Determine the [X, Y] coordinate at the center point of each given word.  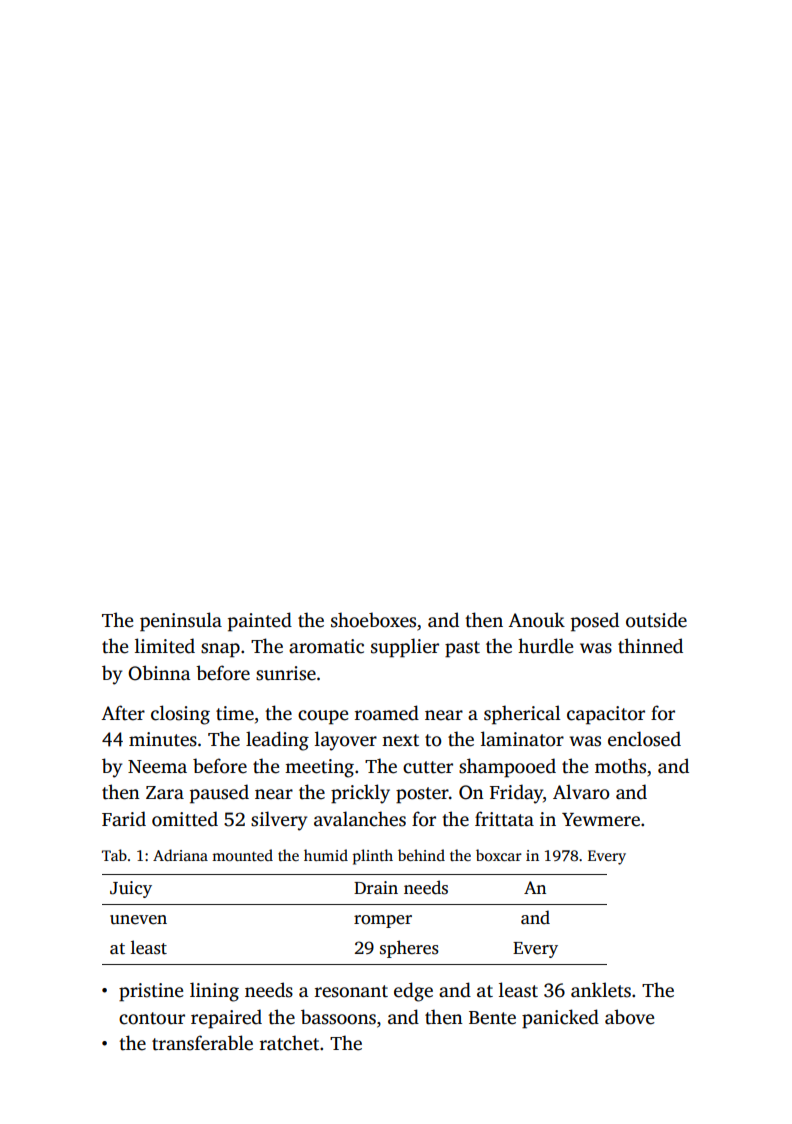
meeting [319, 768]
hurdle [545, 646]
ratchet [289, 1043]
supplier [405, 648]
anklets [601, 990]
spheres [409, 949]
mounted [242, 855]
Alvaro [581, 792]
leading [277, 741]
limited [165, 646]
